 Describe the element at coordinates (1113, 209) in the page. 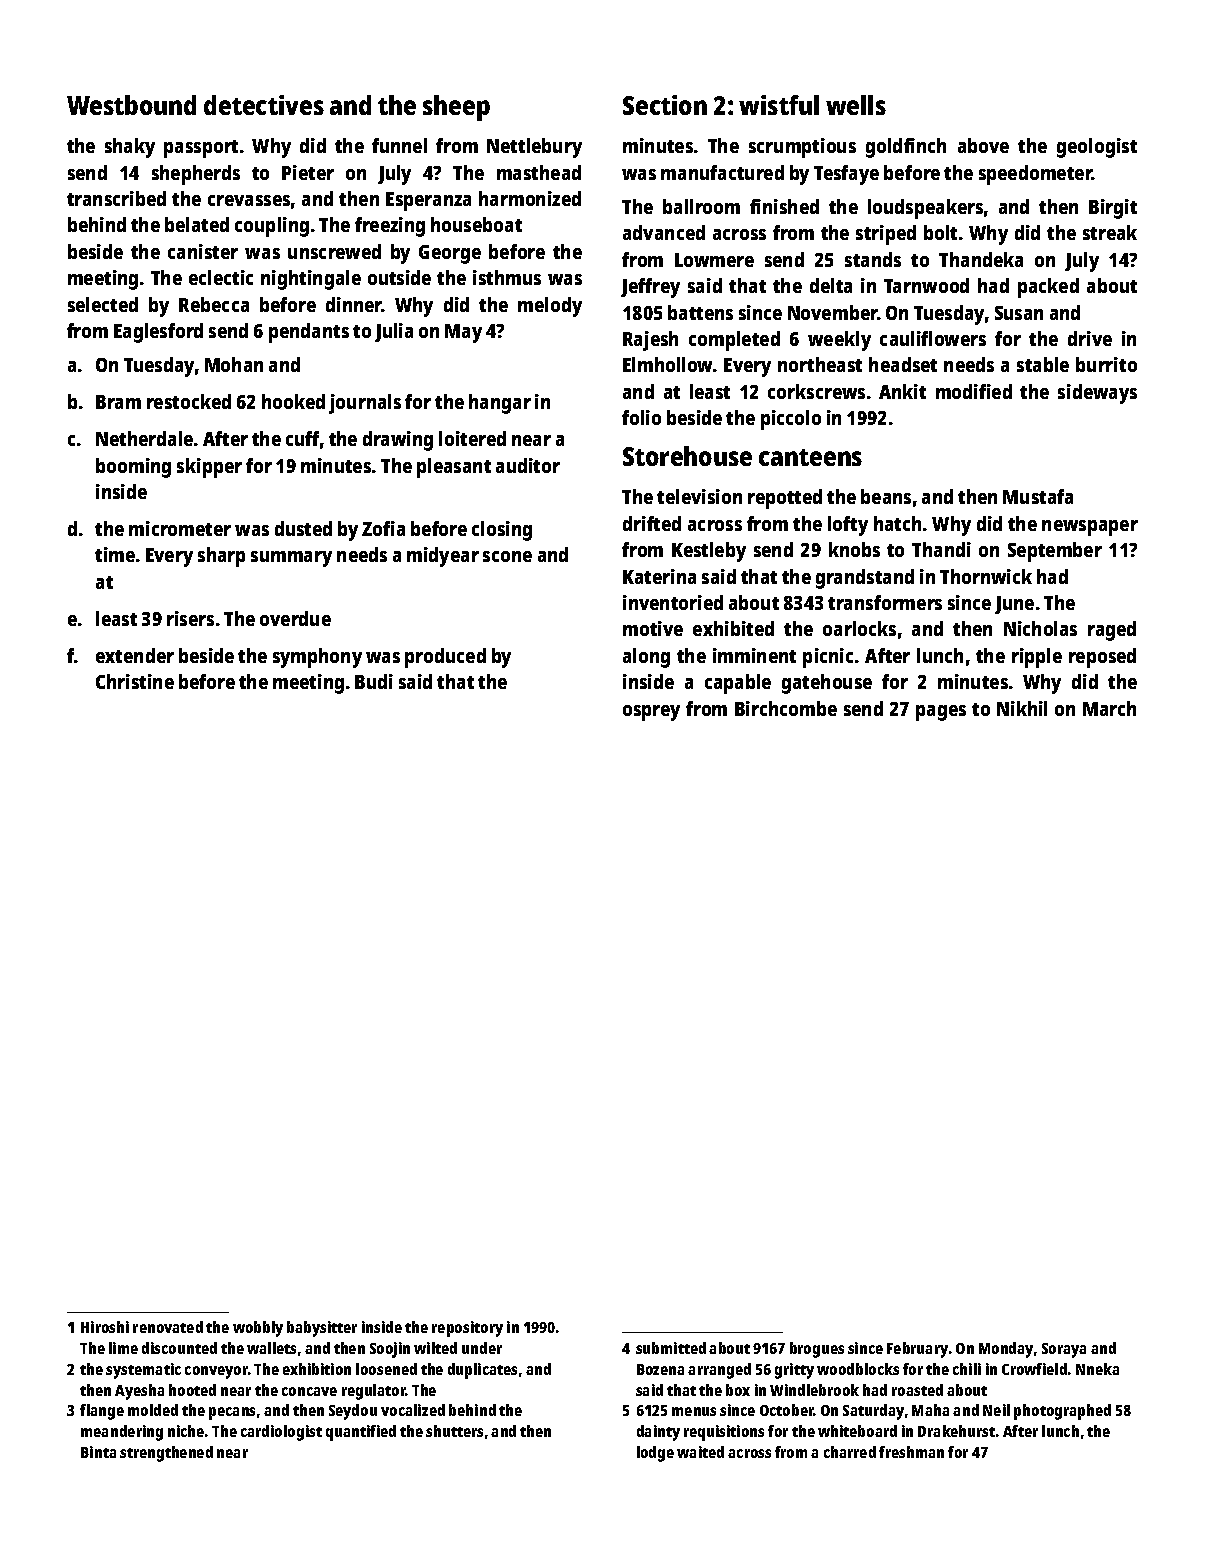

I see `Birgit` at that location.
